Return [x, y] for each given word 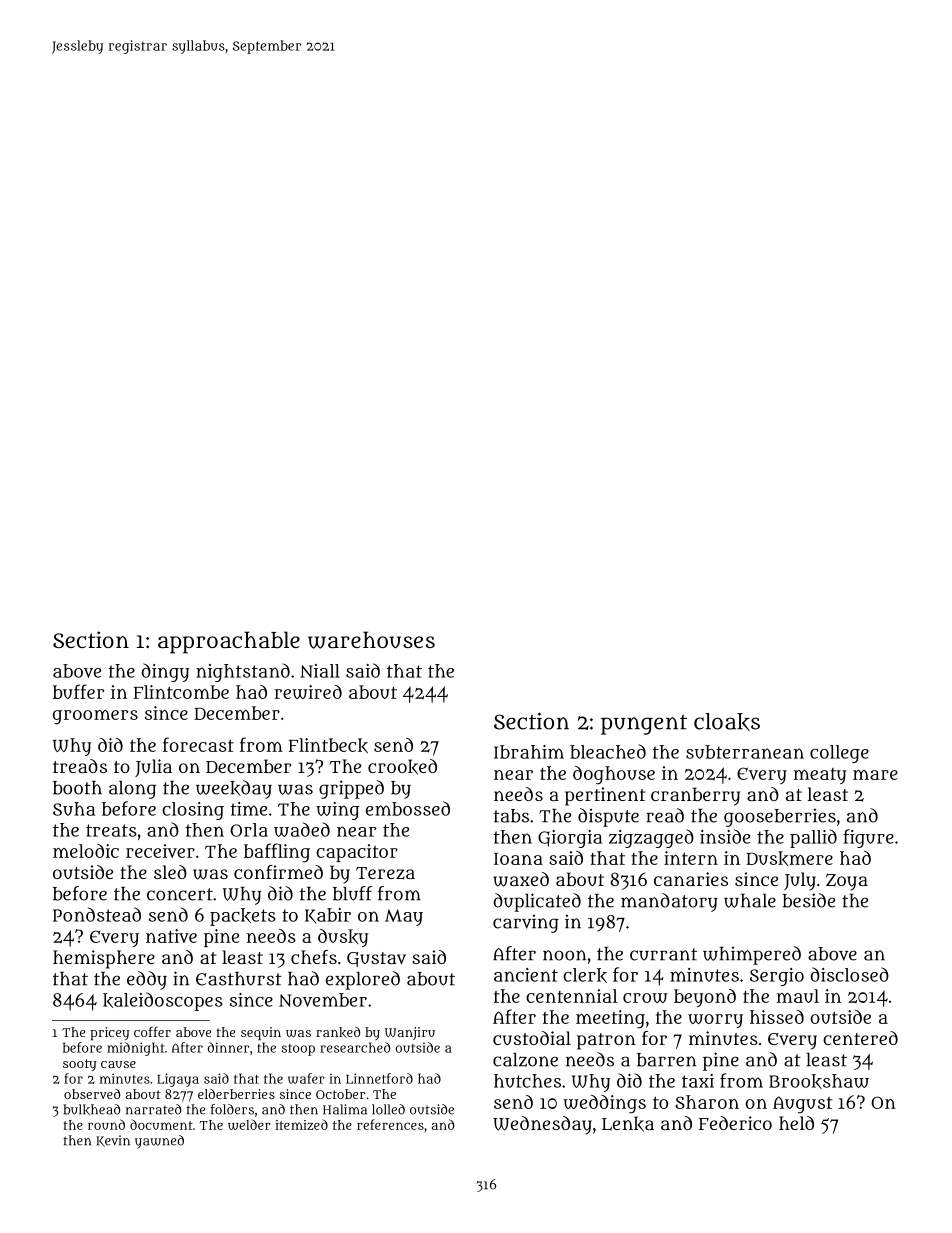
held [796, 1123]
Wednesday [542, 1125]
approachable [229, 642]
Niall [320, 671]
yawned [159, 1142]
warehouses [371, 640]
